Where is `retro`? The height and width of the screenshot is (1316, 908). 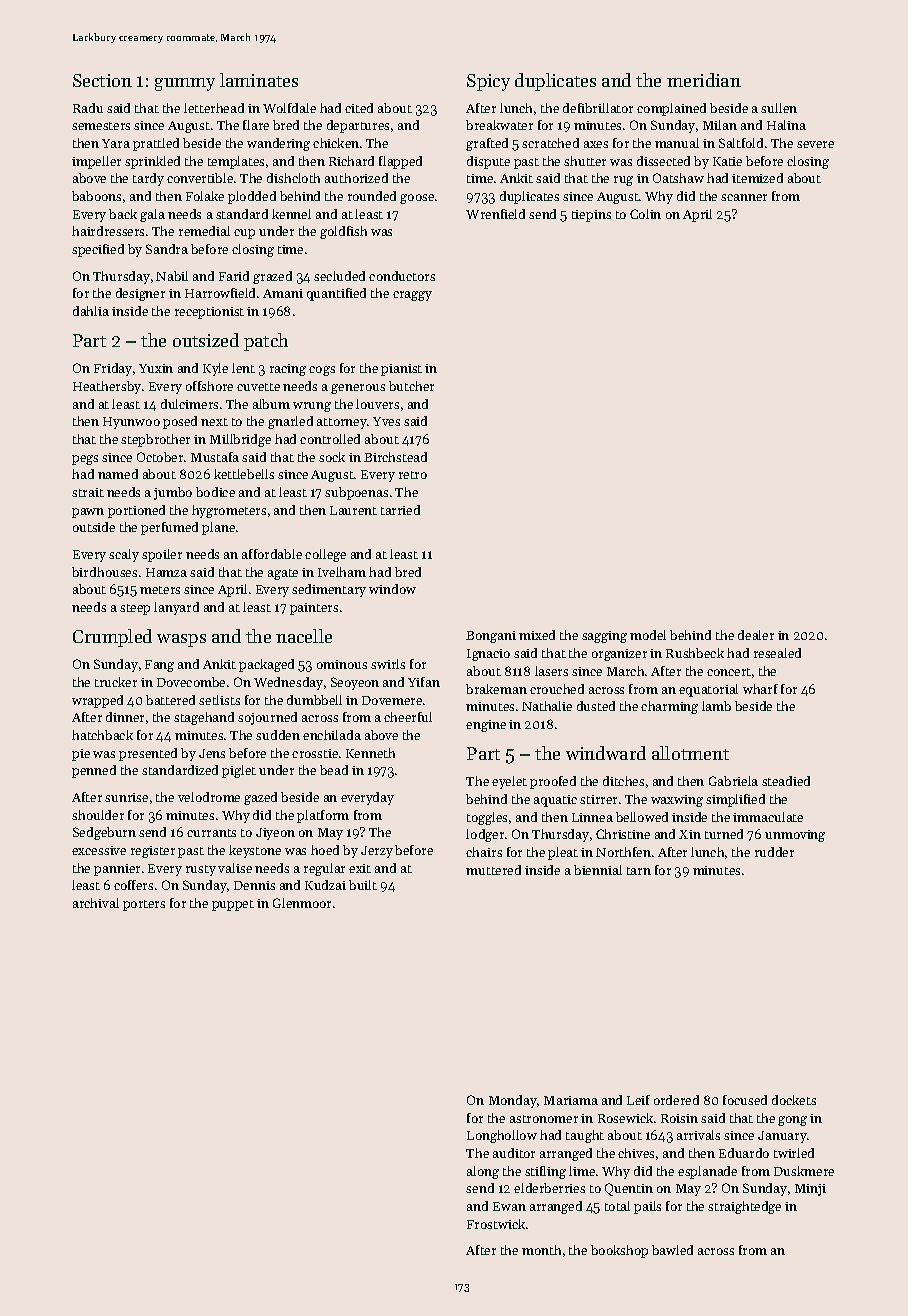
retro is located at coordinates (413, 475).
